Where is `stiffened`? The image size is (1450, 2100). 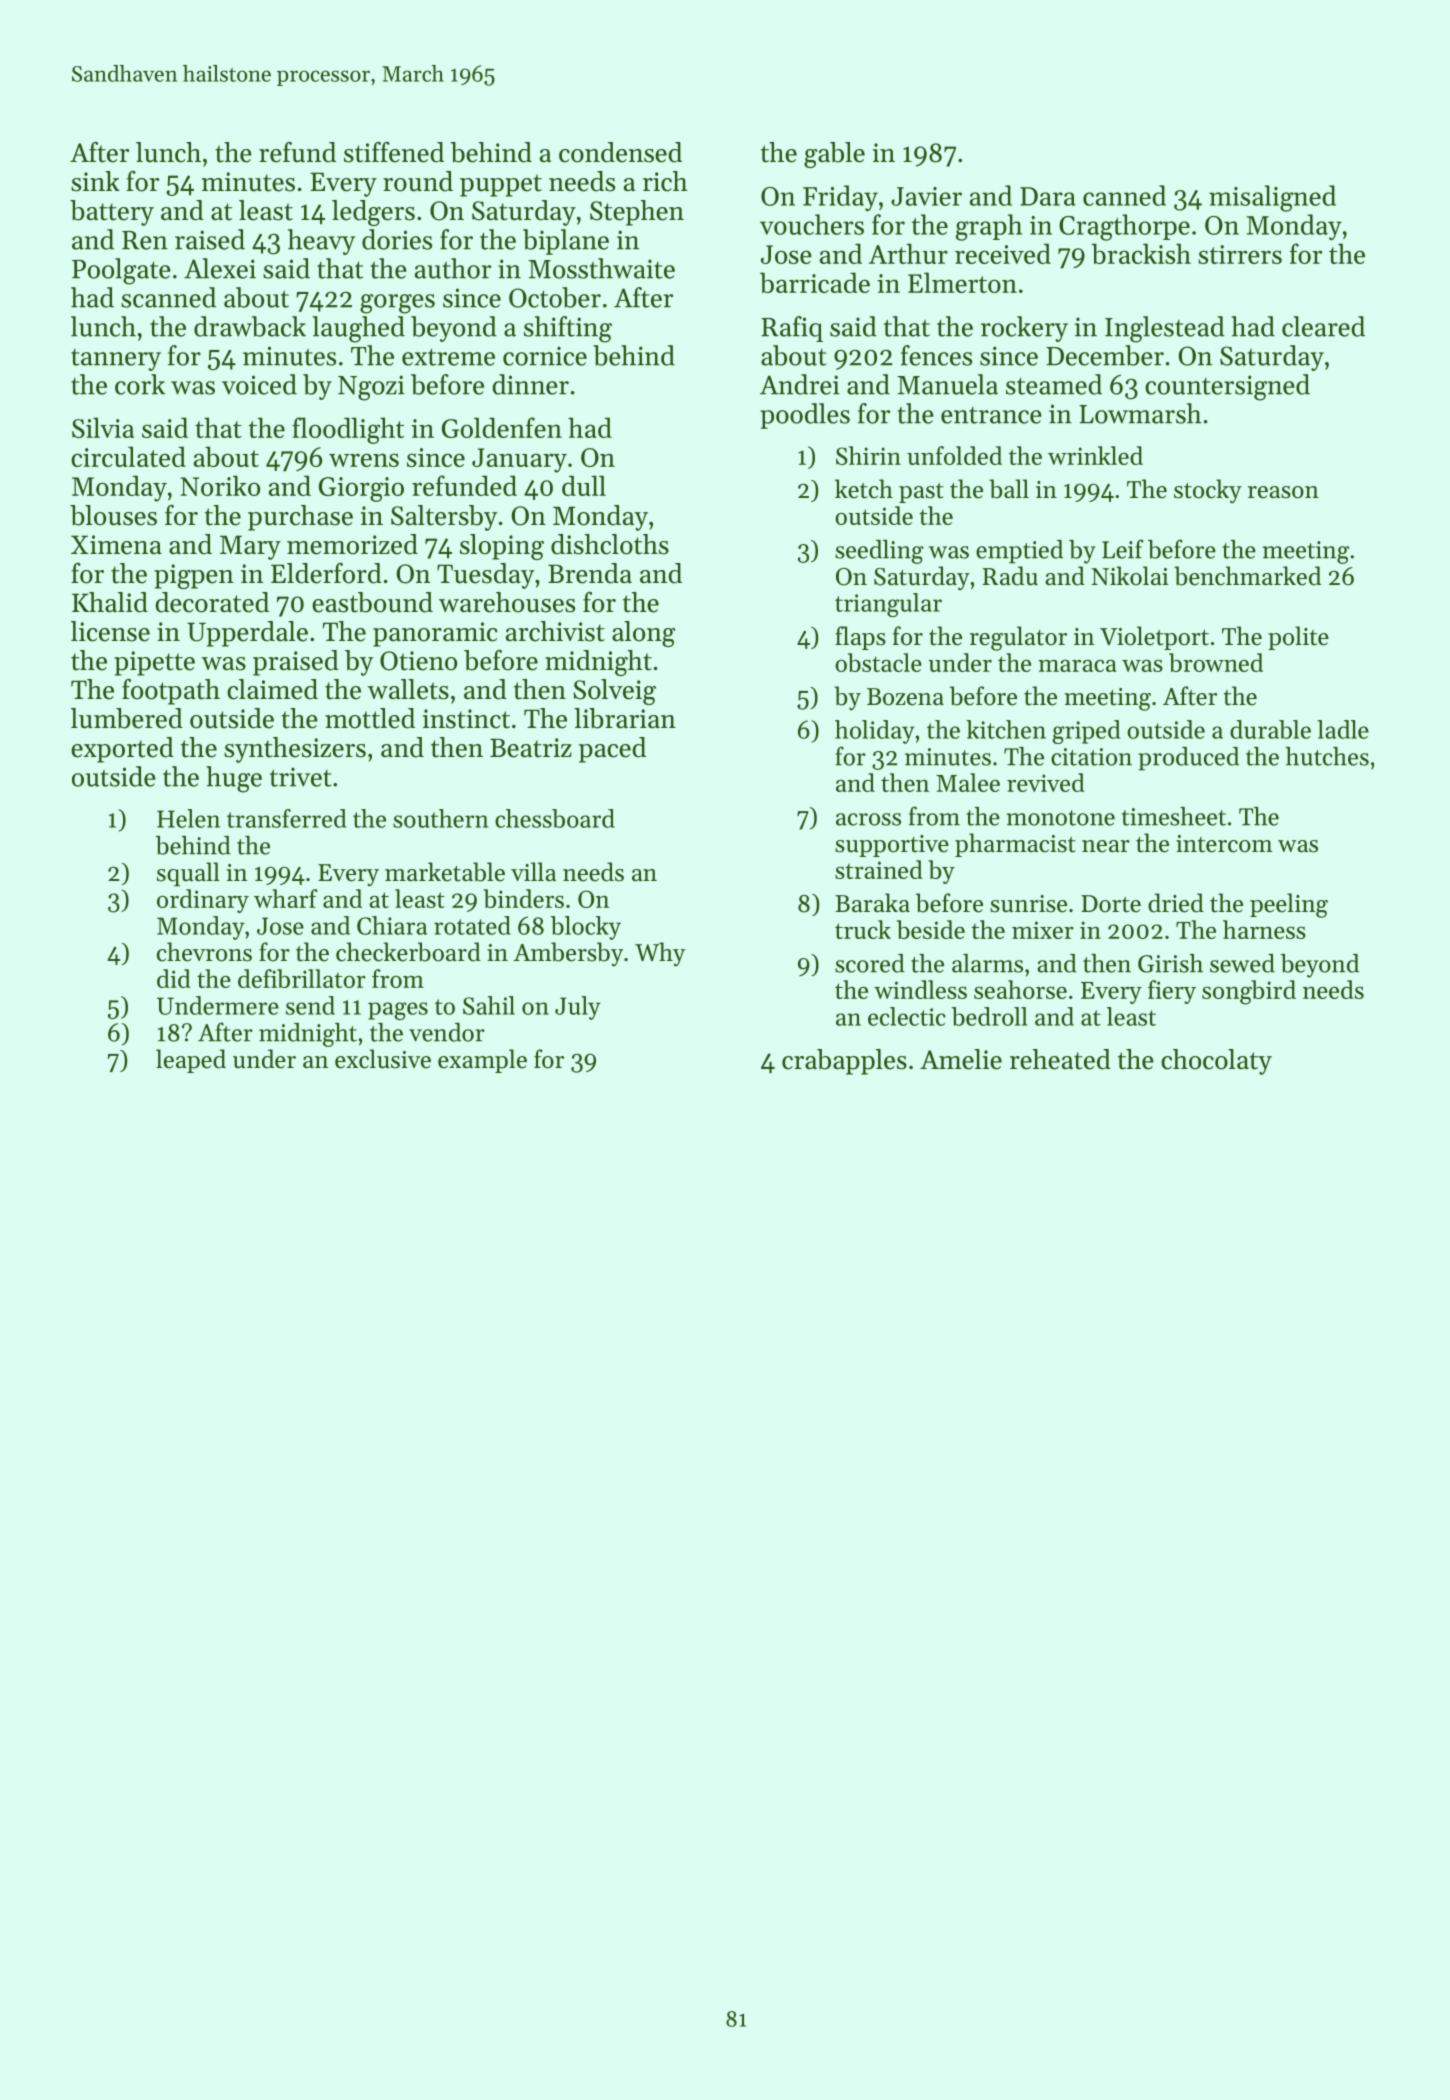
stiffened is located at coordinates (394, 152).
